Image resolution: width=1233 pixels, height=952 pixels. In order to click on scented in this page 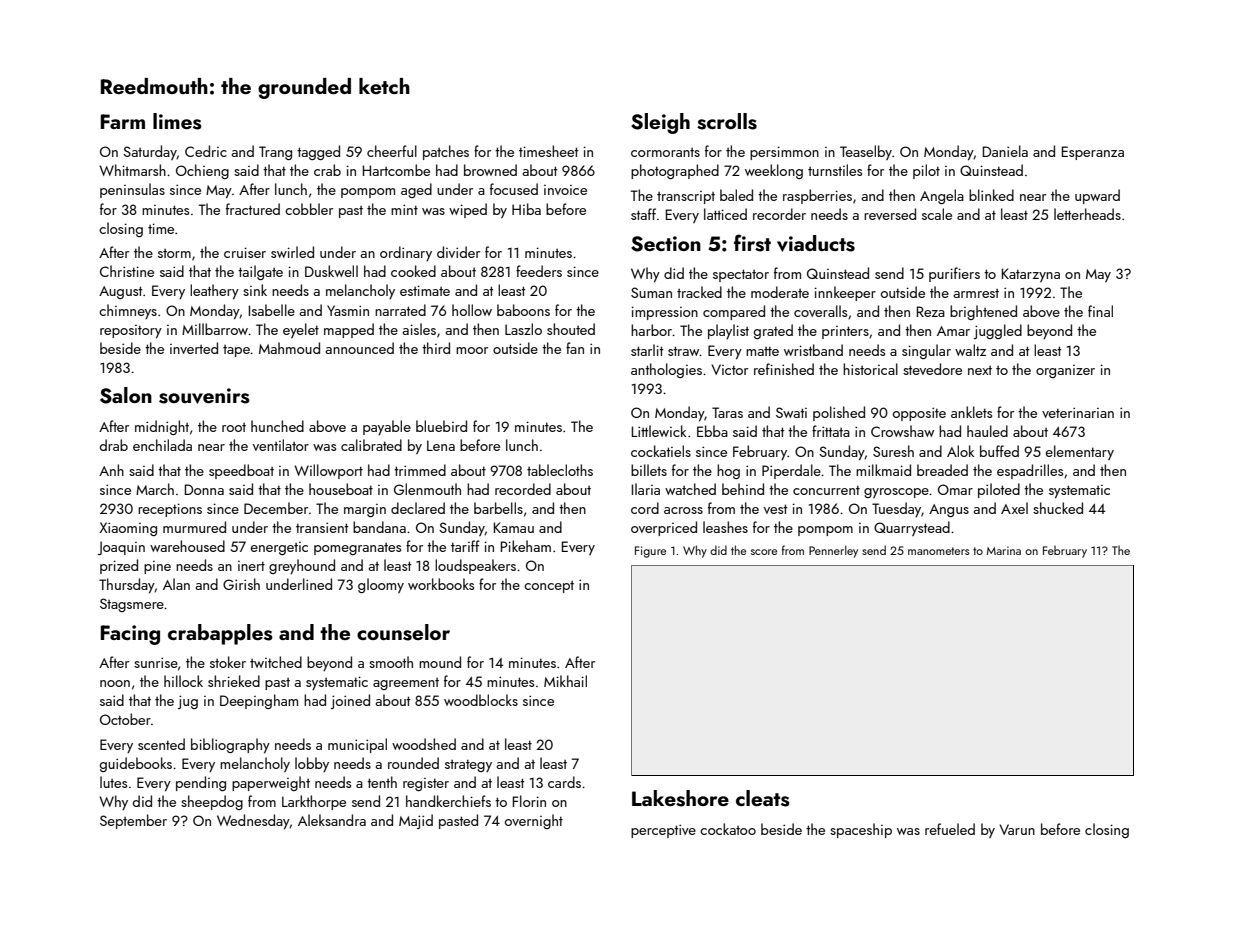, I will do `click(161, 744)`.
